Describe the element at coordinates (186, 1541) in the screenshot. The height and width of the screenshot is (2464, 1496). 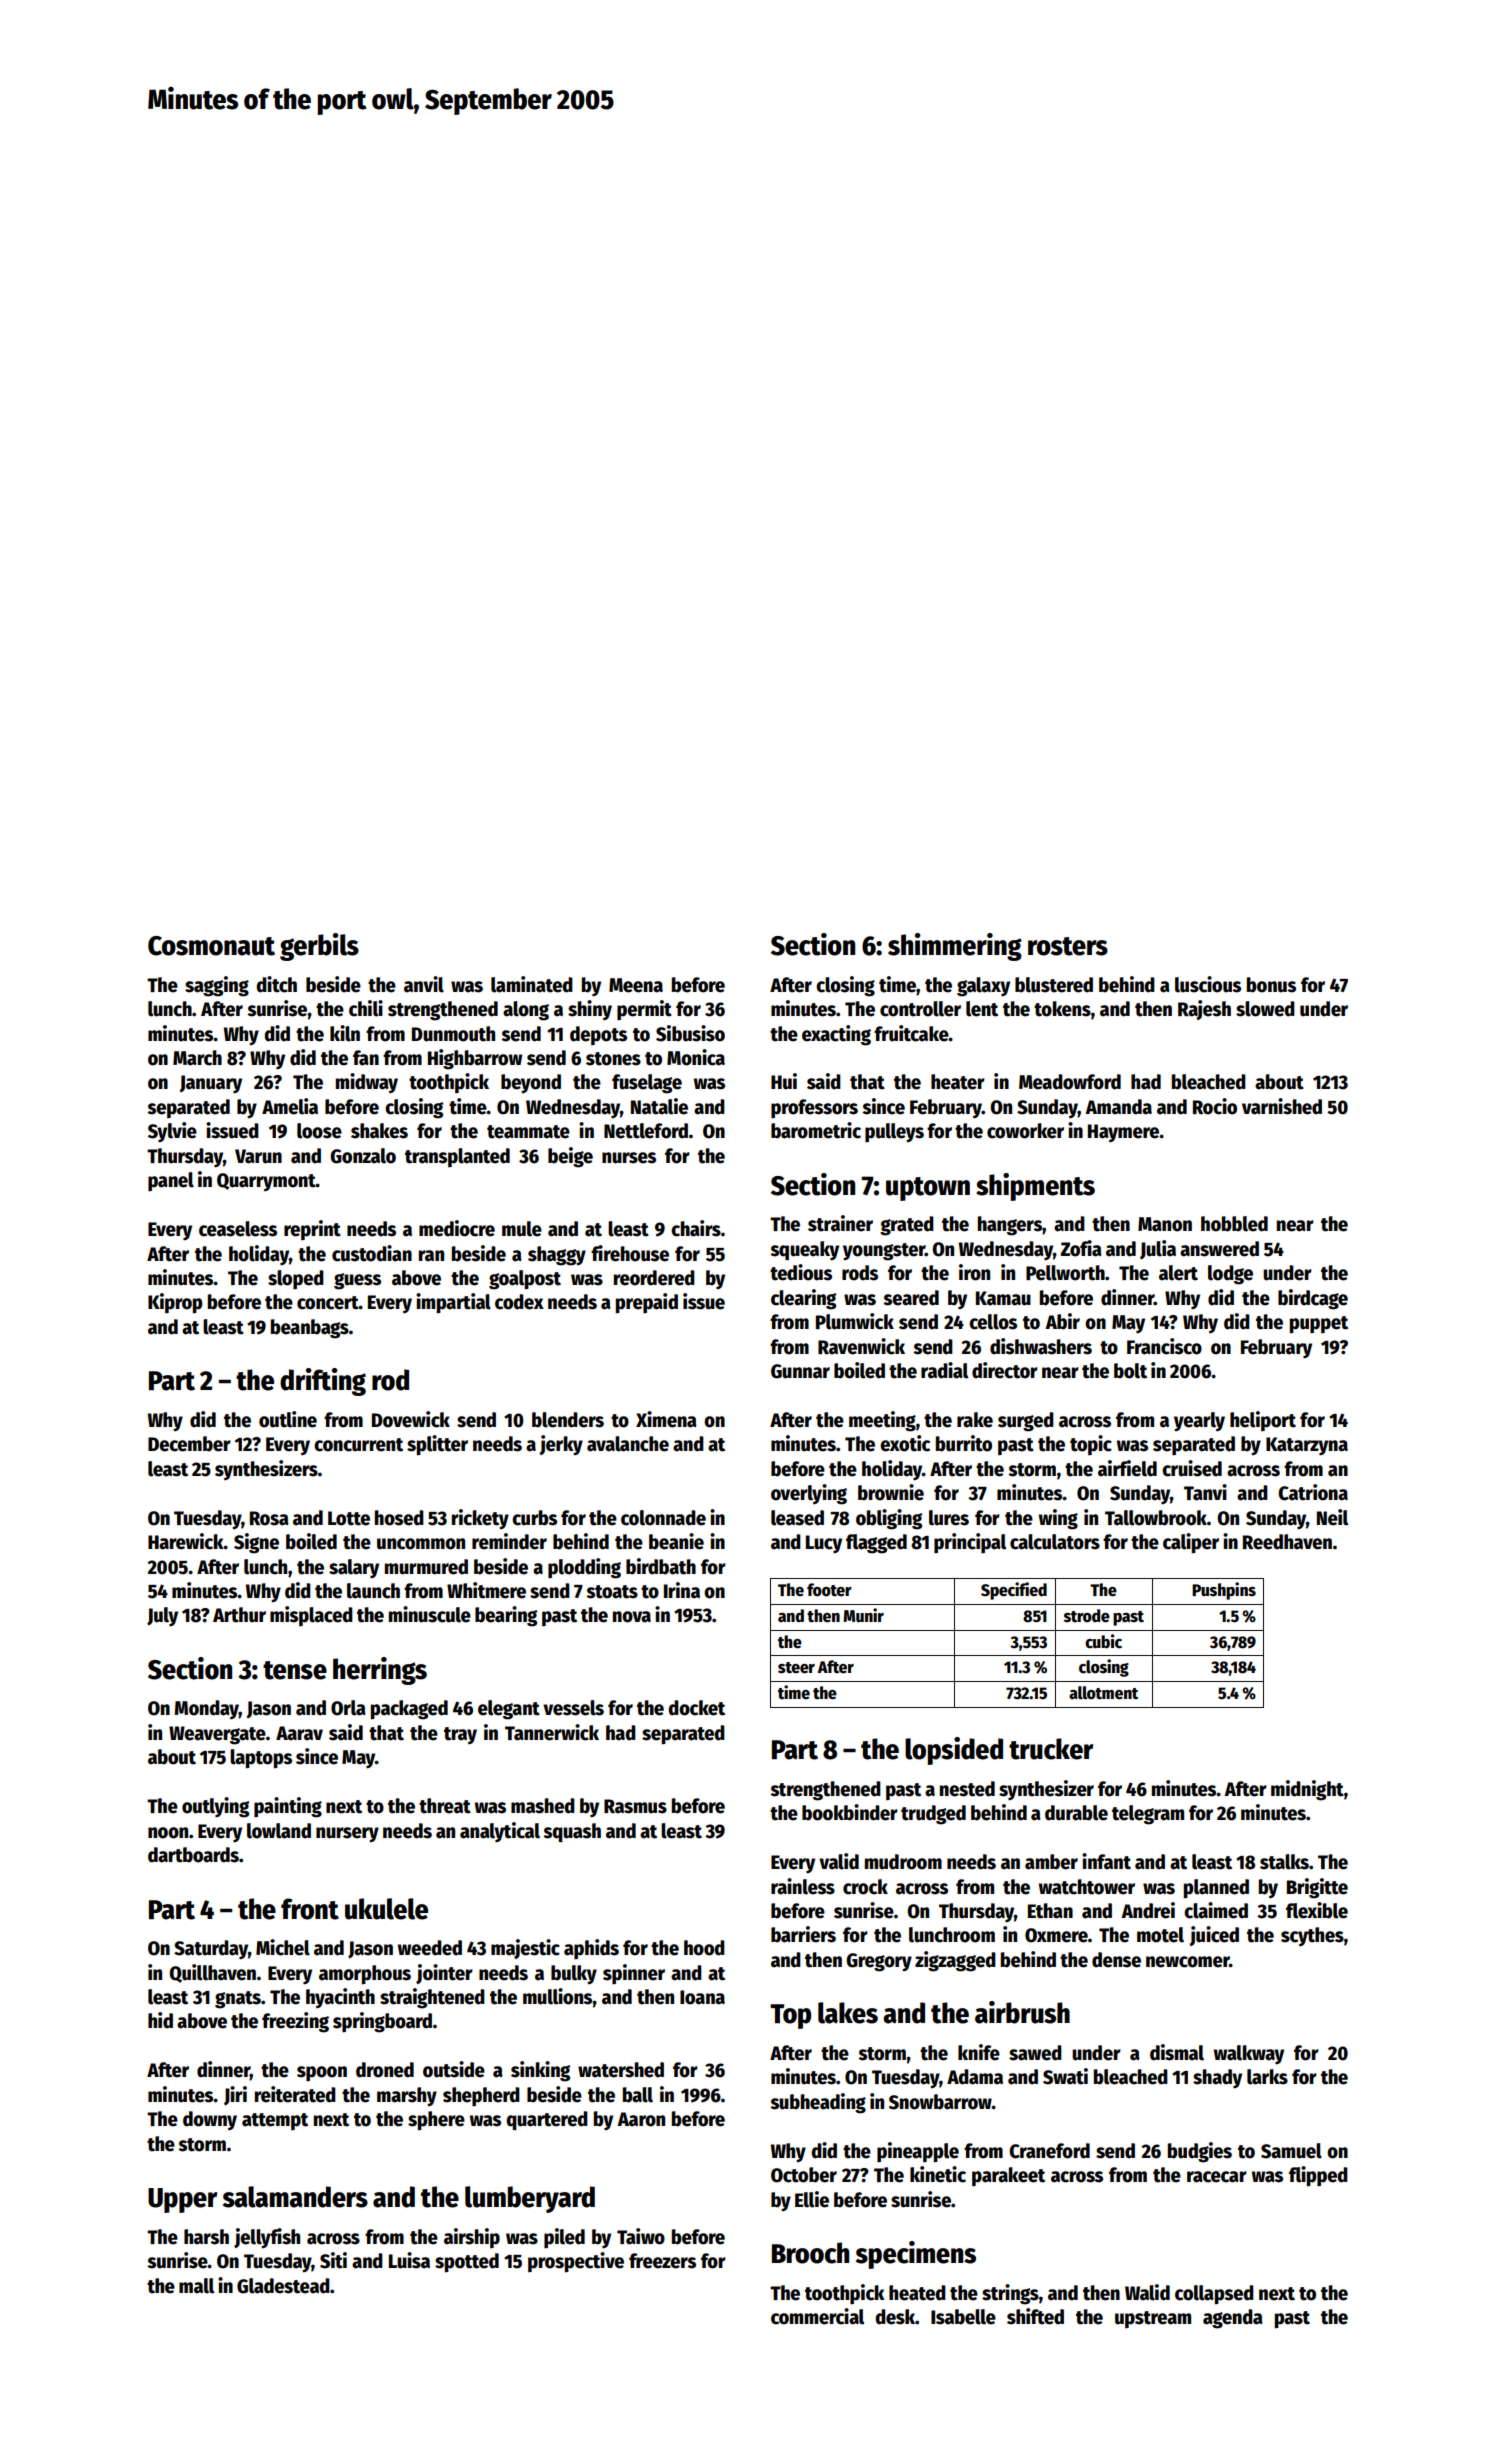
I see `Harewick` at that location.
